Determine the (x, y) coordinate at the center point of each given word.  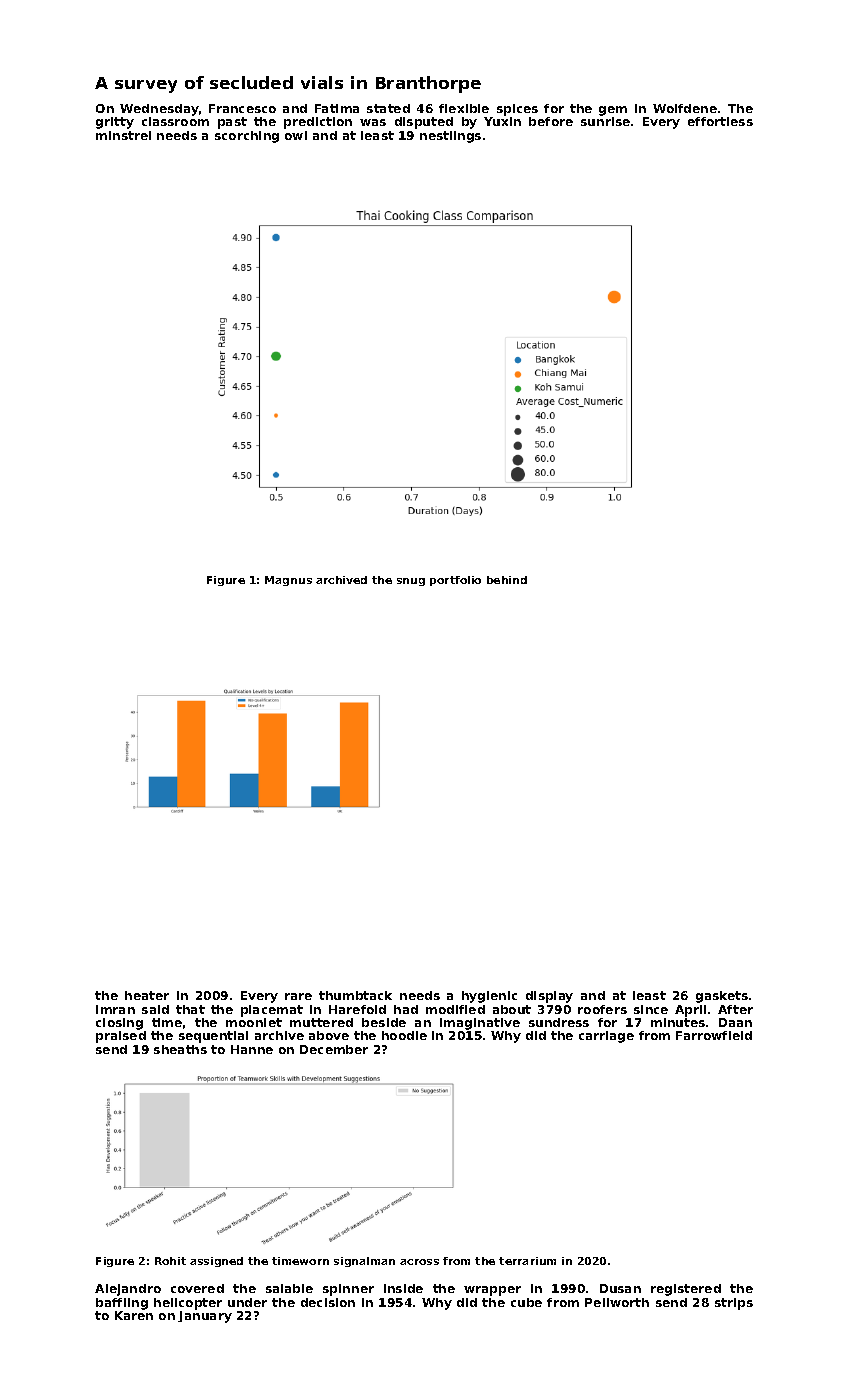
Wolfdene (685, 108)
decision (328, 1302)
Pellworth (617, 1302)
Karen (134, 1315)
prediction (318, 123)
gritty (115, 123)
